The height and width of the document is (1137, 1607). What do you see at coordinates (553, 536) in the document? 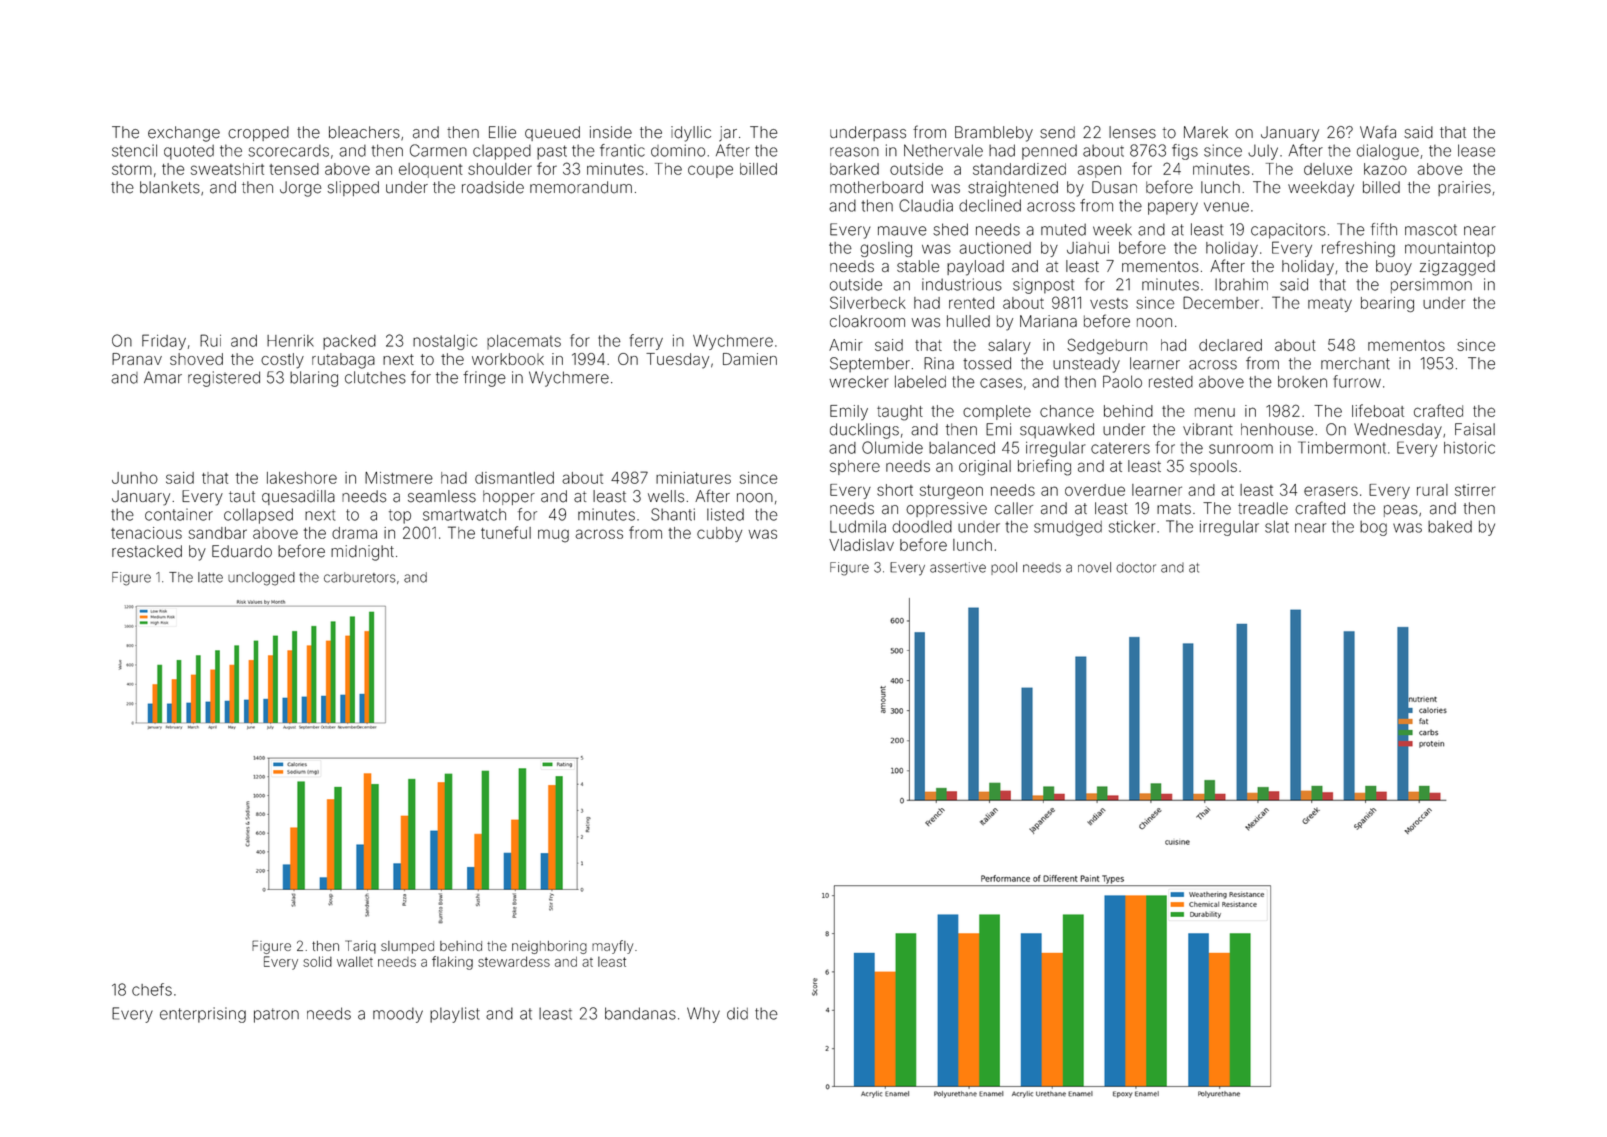
I see `mug` at bounding box center [553, 536].
